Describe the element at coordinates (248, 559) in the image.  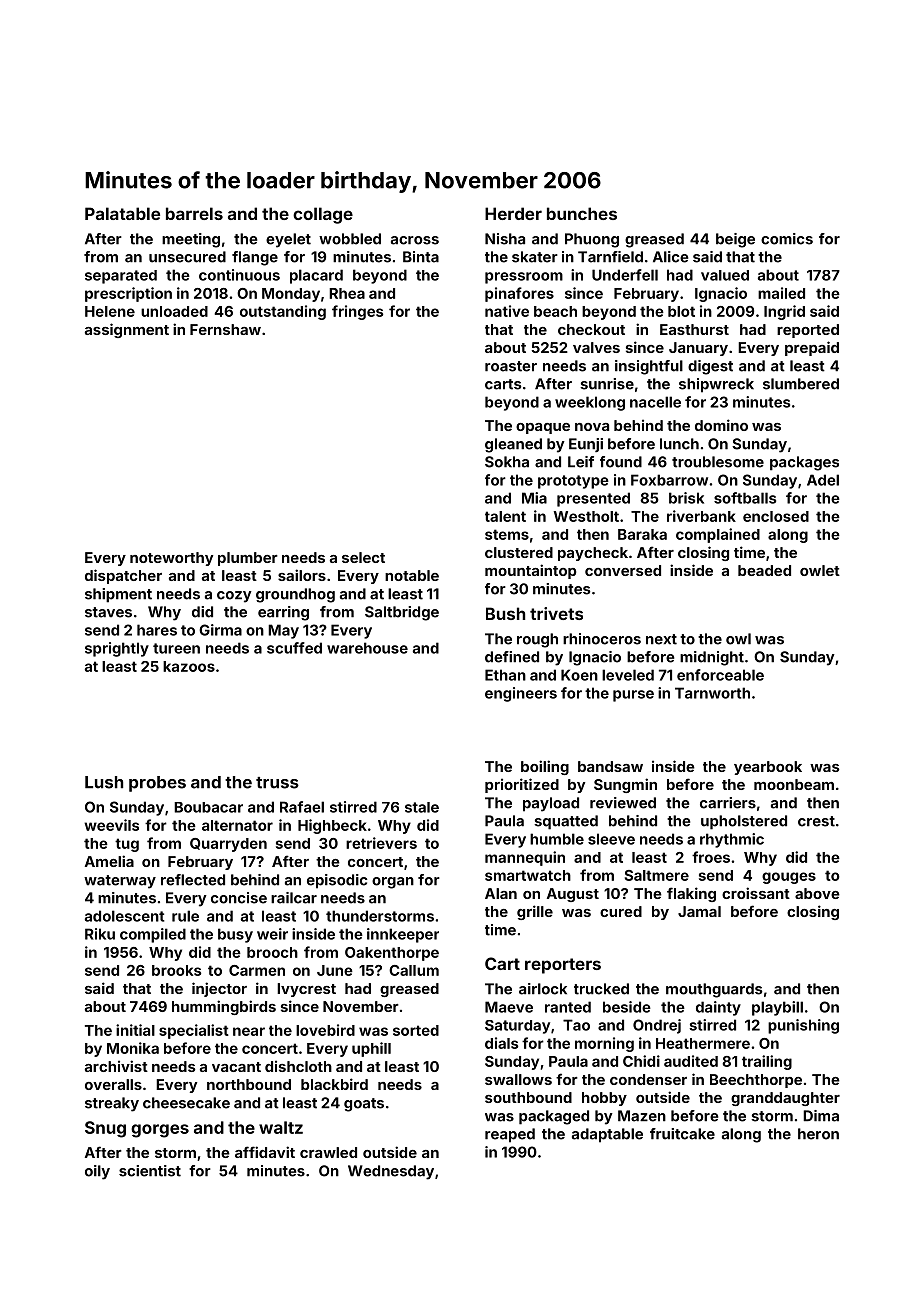
I see `plumber` at that location.
